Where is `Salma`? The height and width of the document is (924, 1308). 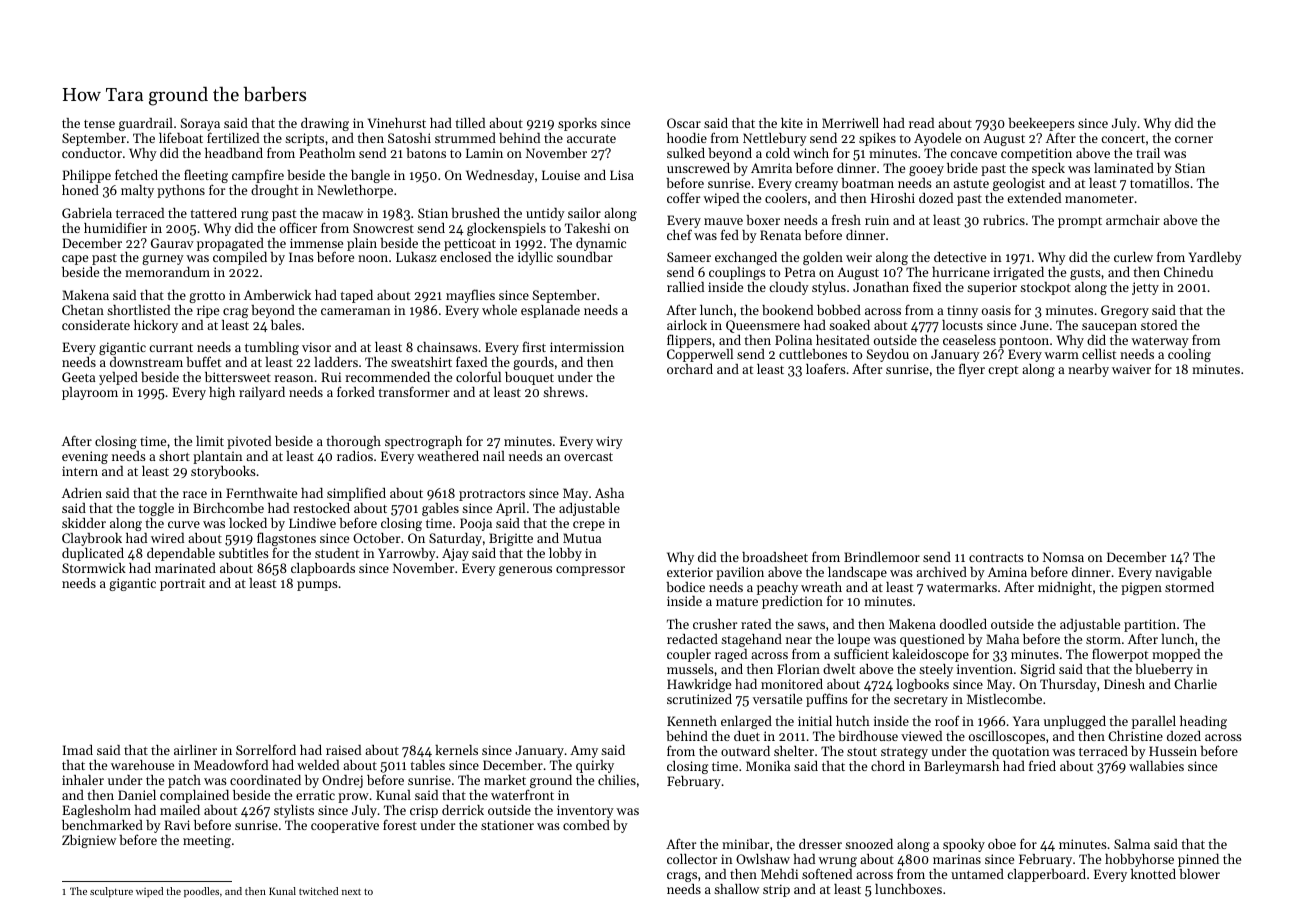 Salma is located at coordinates (1132, 844).
